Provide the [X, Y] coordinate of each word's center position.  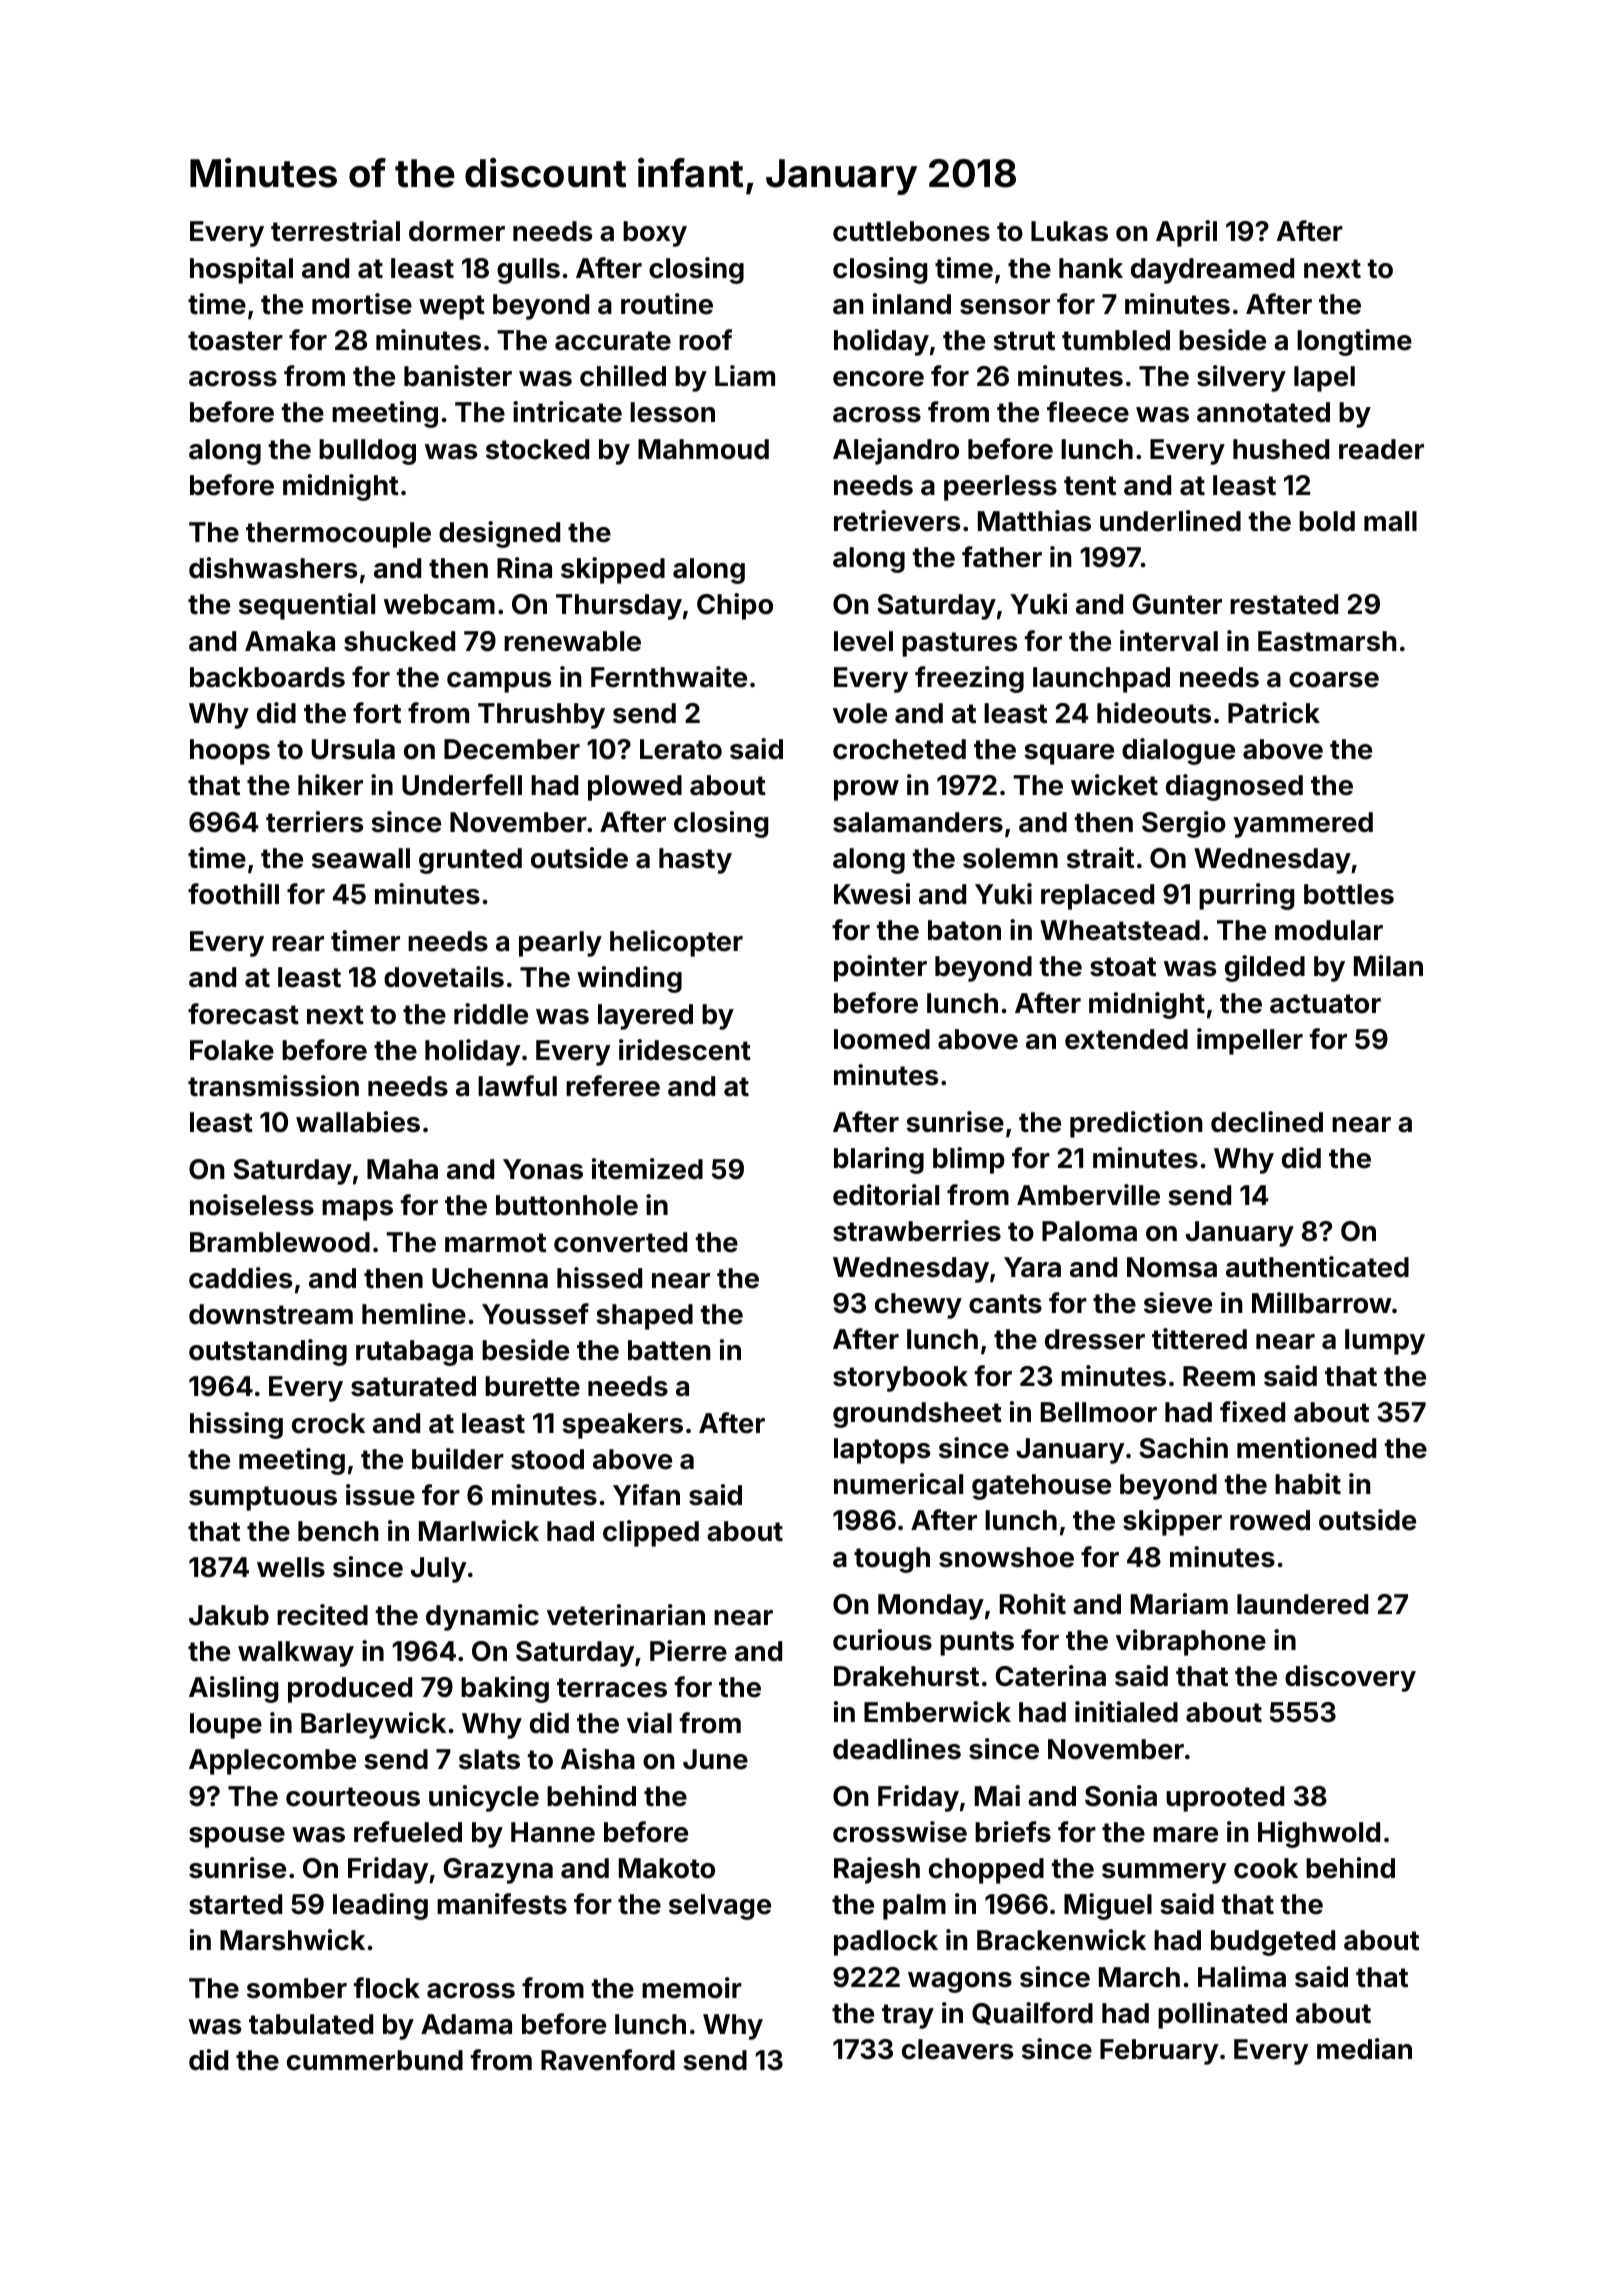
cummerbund [375, 2060]
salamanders [918, 822]
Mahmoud [703, 449]
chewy [918, 1306]
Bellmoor [1099, 1412]
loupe [226, 1726]
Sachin [1183, 1448]
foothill [233, 894]
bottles [1349, 894]
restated [1284, 604]
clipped [651, 1533]
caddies [240, 1278]
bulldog [367, 452]
